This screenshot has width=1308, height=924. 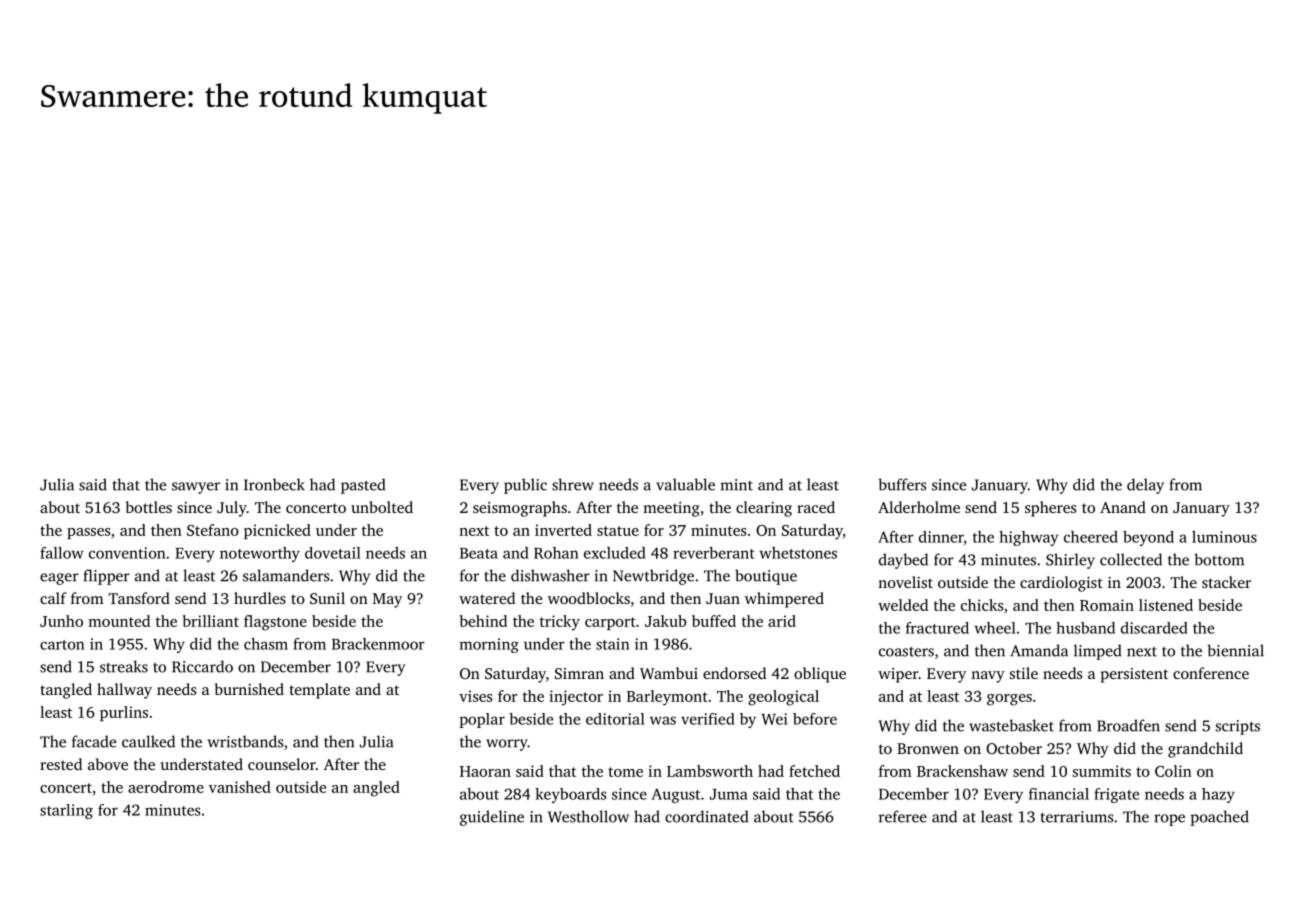 What do you see at coordinates (669, 673) in the screenshot?
I see `Wambui` at bounding box center [669, 673].
